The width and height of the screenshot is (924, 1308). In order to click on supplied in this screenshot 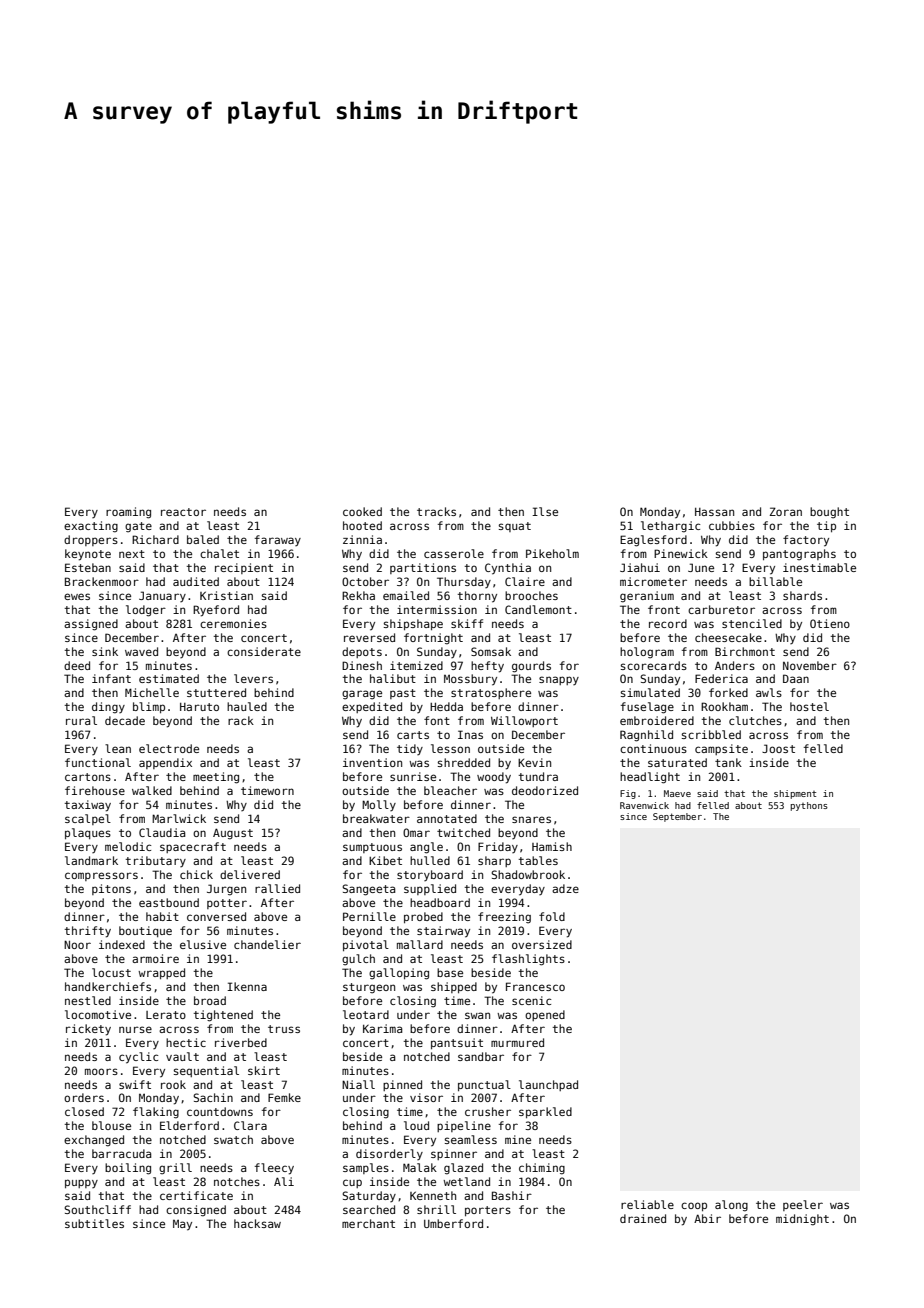, I will do `click(430, 889)`.
